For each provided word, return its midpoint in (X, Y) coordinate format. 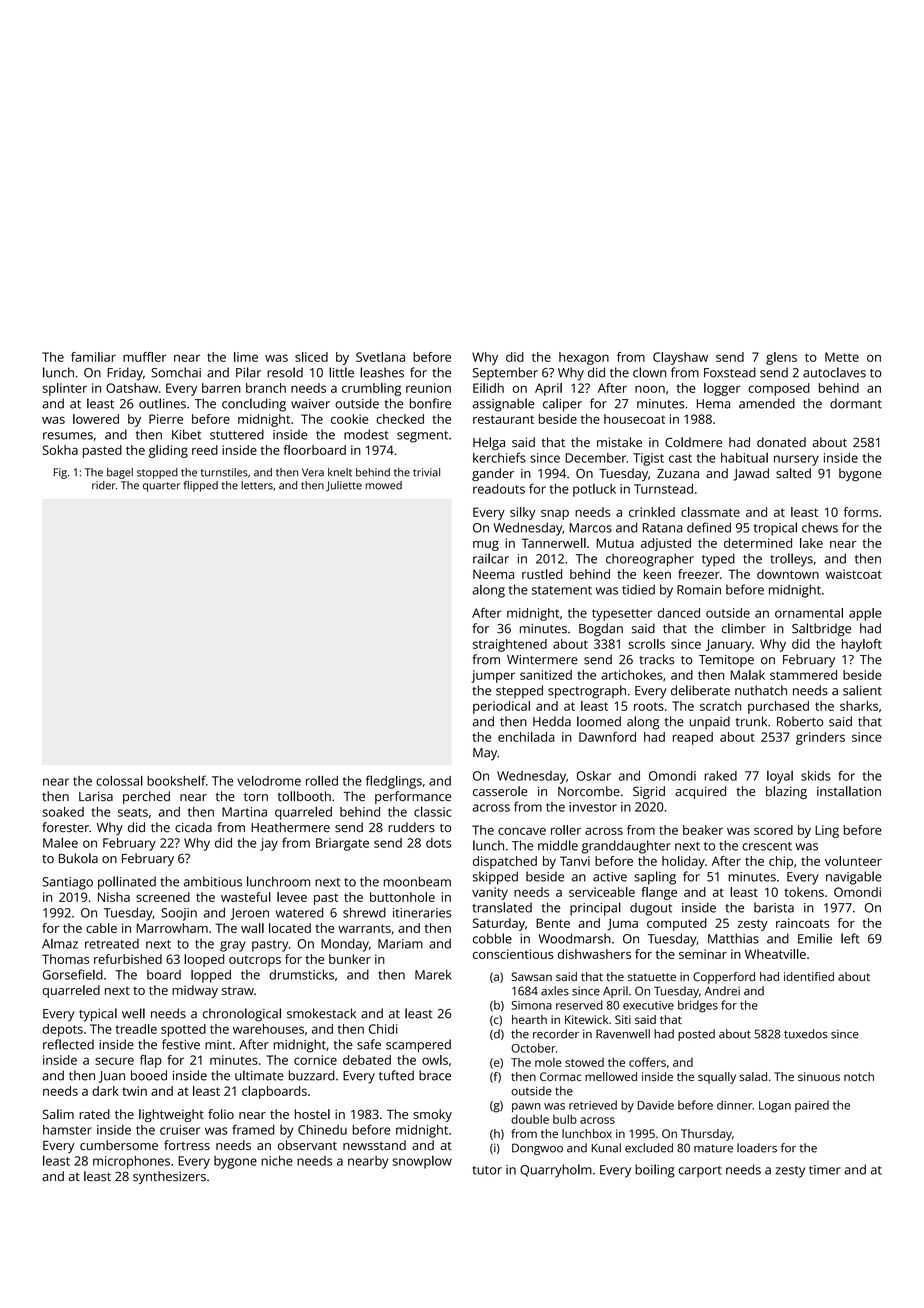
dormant (856, 403)
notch (859, 1076)
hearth (529, 1019)
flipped (201, 486)
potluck (594, 490)
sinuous (819, 1076)
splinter (64, 389)
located (290, 928)
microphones (131, 1162)
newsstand (374, 1145)
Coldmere (693, 442)
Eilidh (488, 388)
